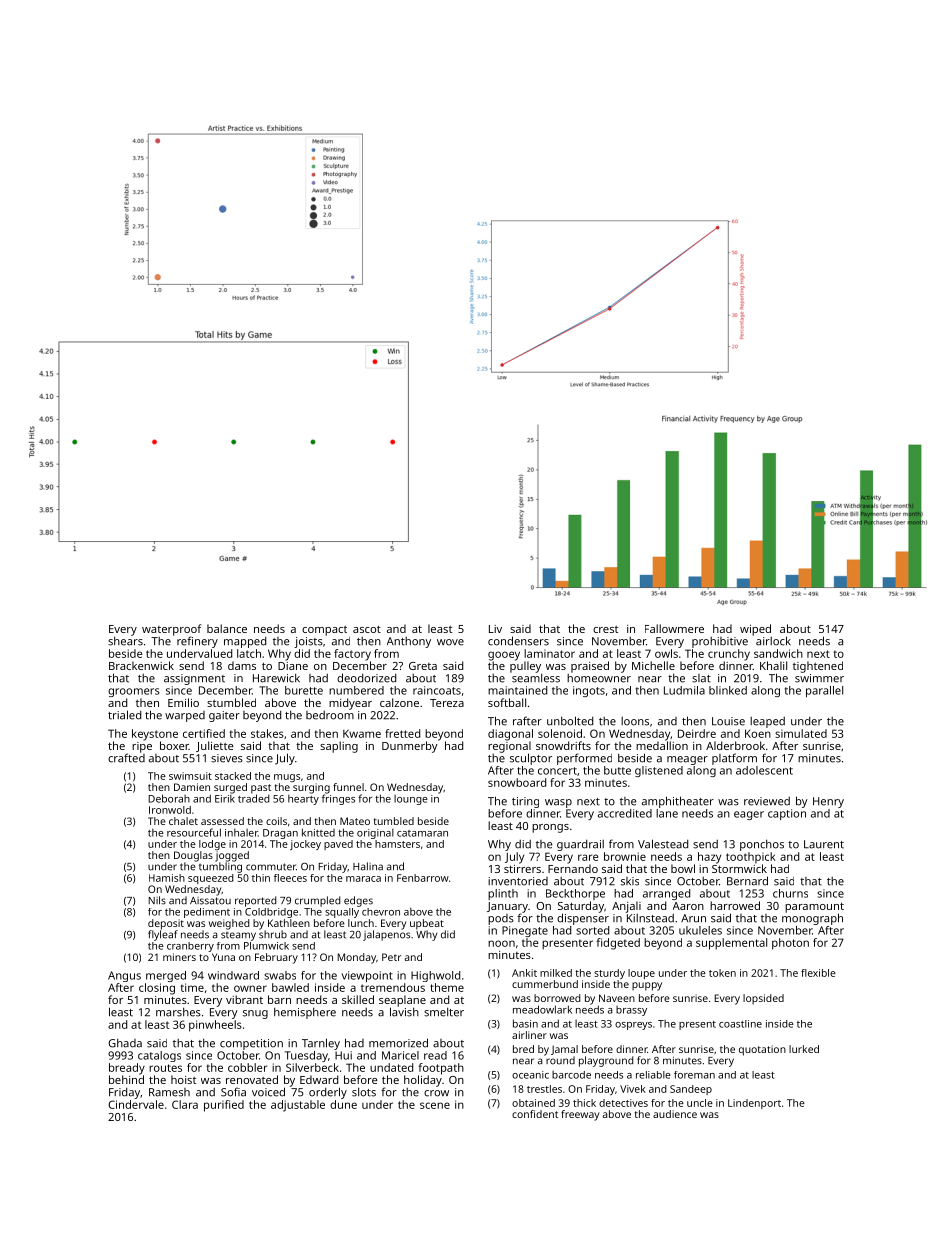  Describe the element at coordinates (801, 733) in the screenshot. I see `simulated` at that location.
